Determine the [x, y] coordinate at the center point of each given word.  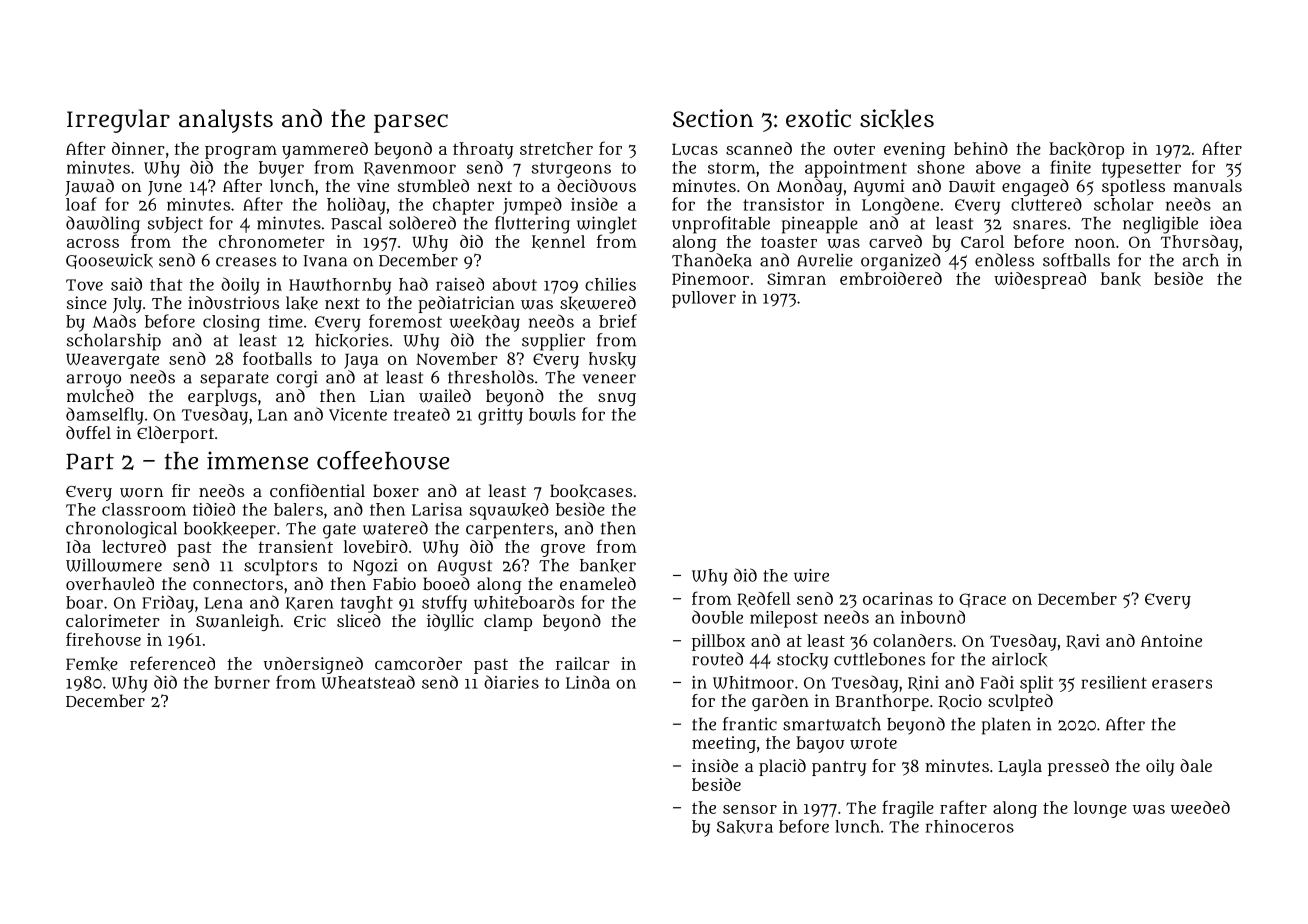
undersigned [313, 665]
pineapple [820, 225]
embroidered [891, 278]
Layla [1020, 767]
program [241, 152]
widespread [1040, 280]
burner [242, 682]
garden [780, 702]
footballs [277, 358]
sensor [750, 809]
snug [617, 399]
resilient [1114, 682]
